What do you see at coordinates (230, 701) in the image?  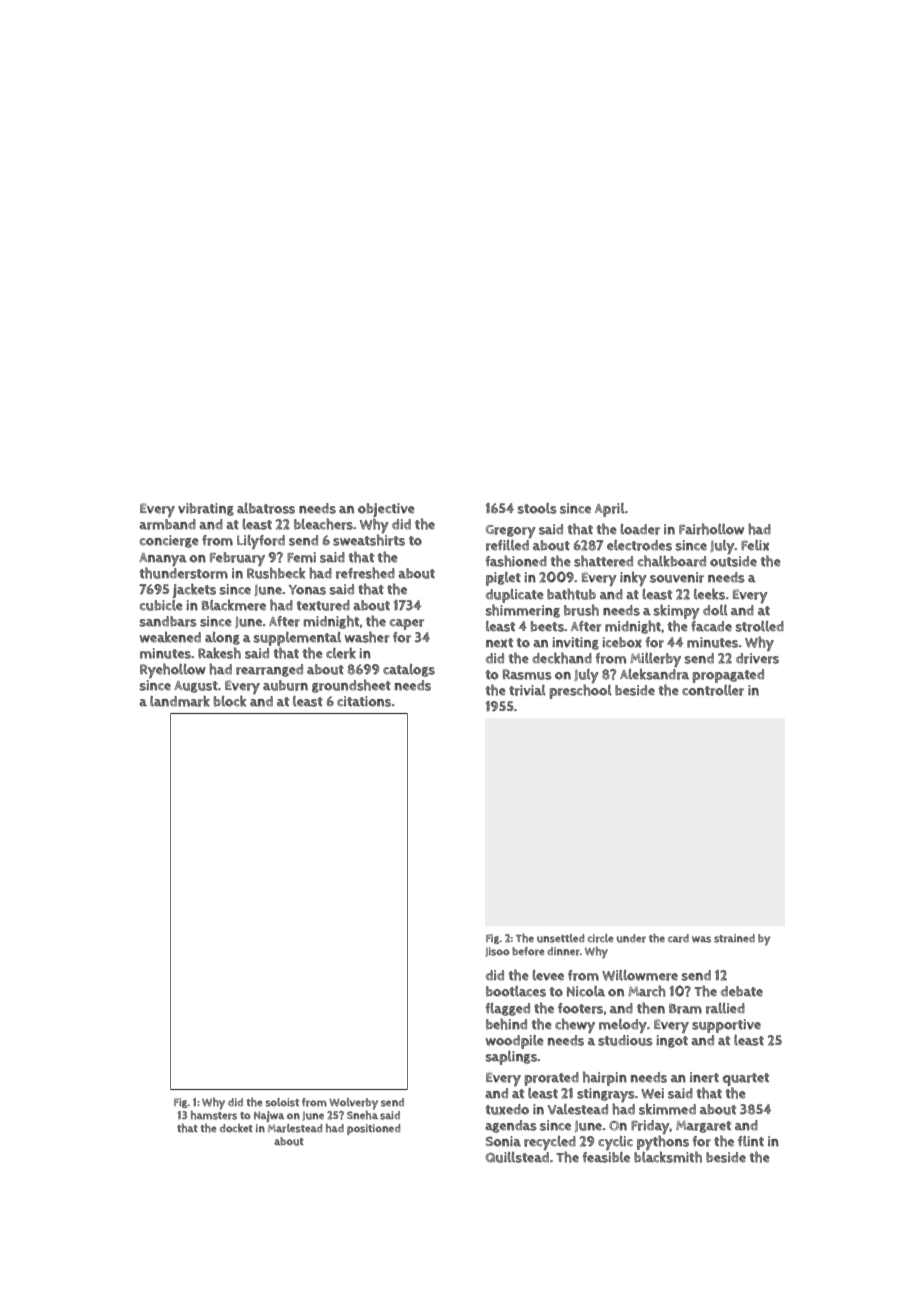 I see `block` at bounding box center [230, 701].
